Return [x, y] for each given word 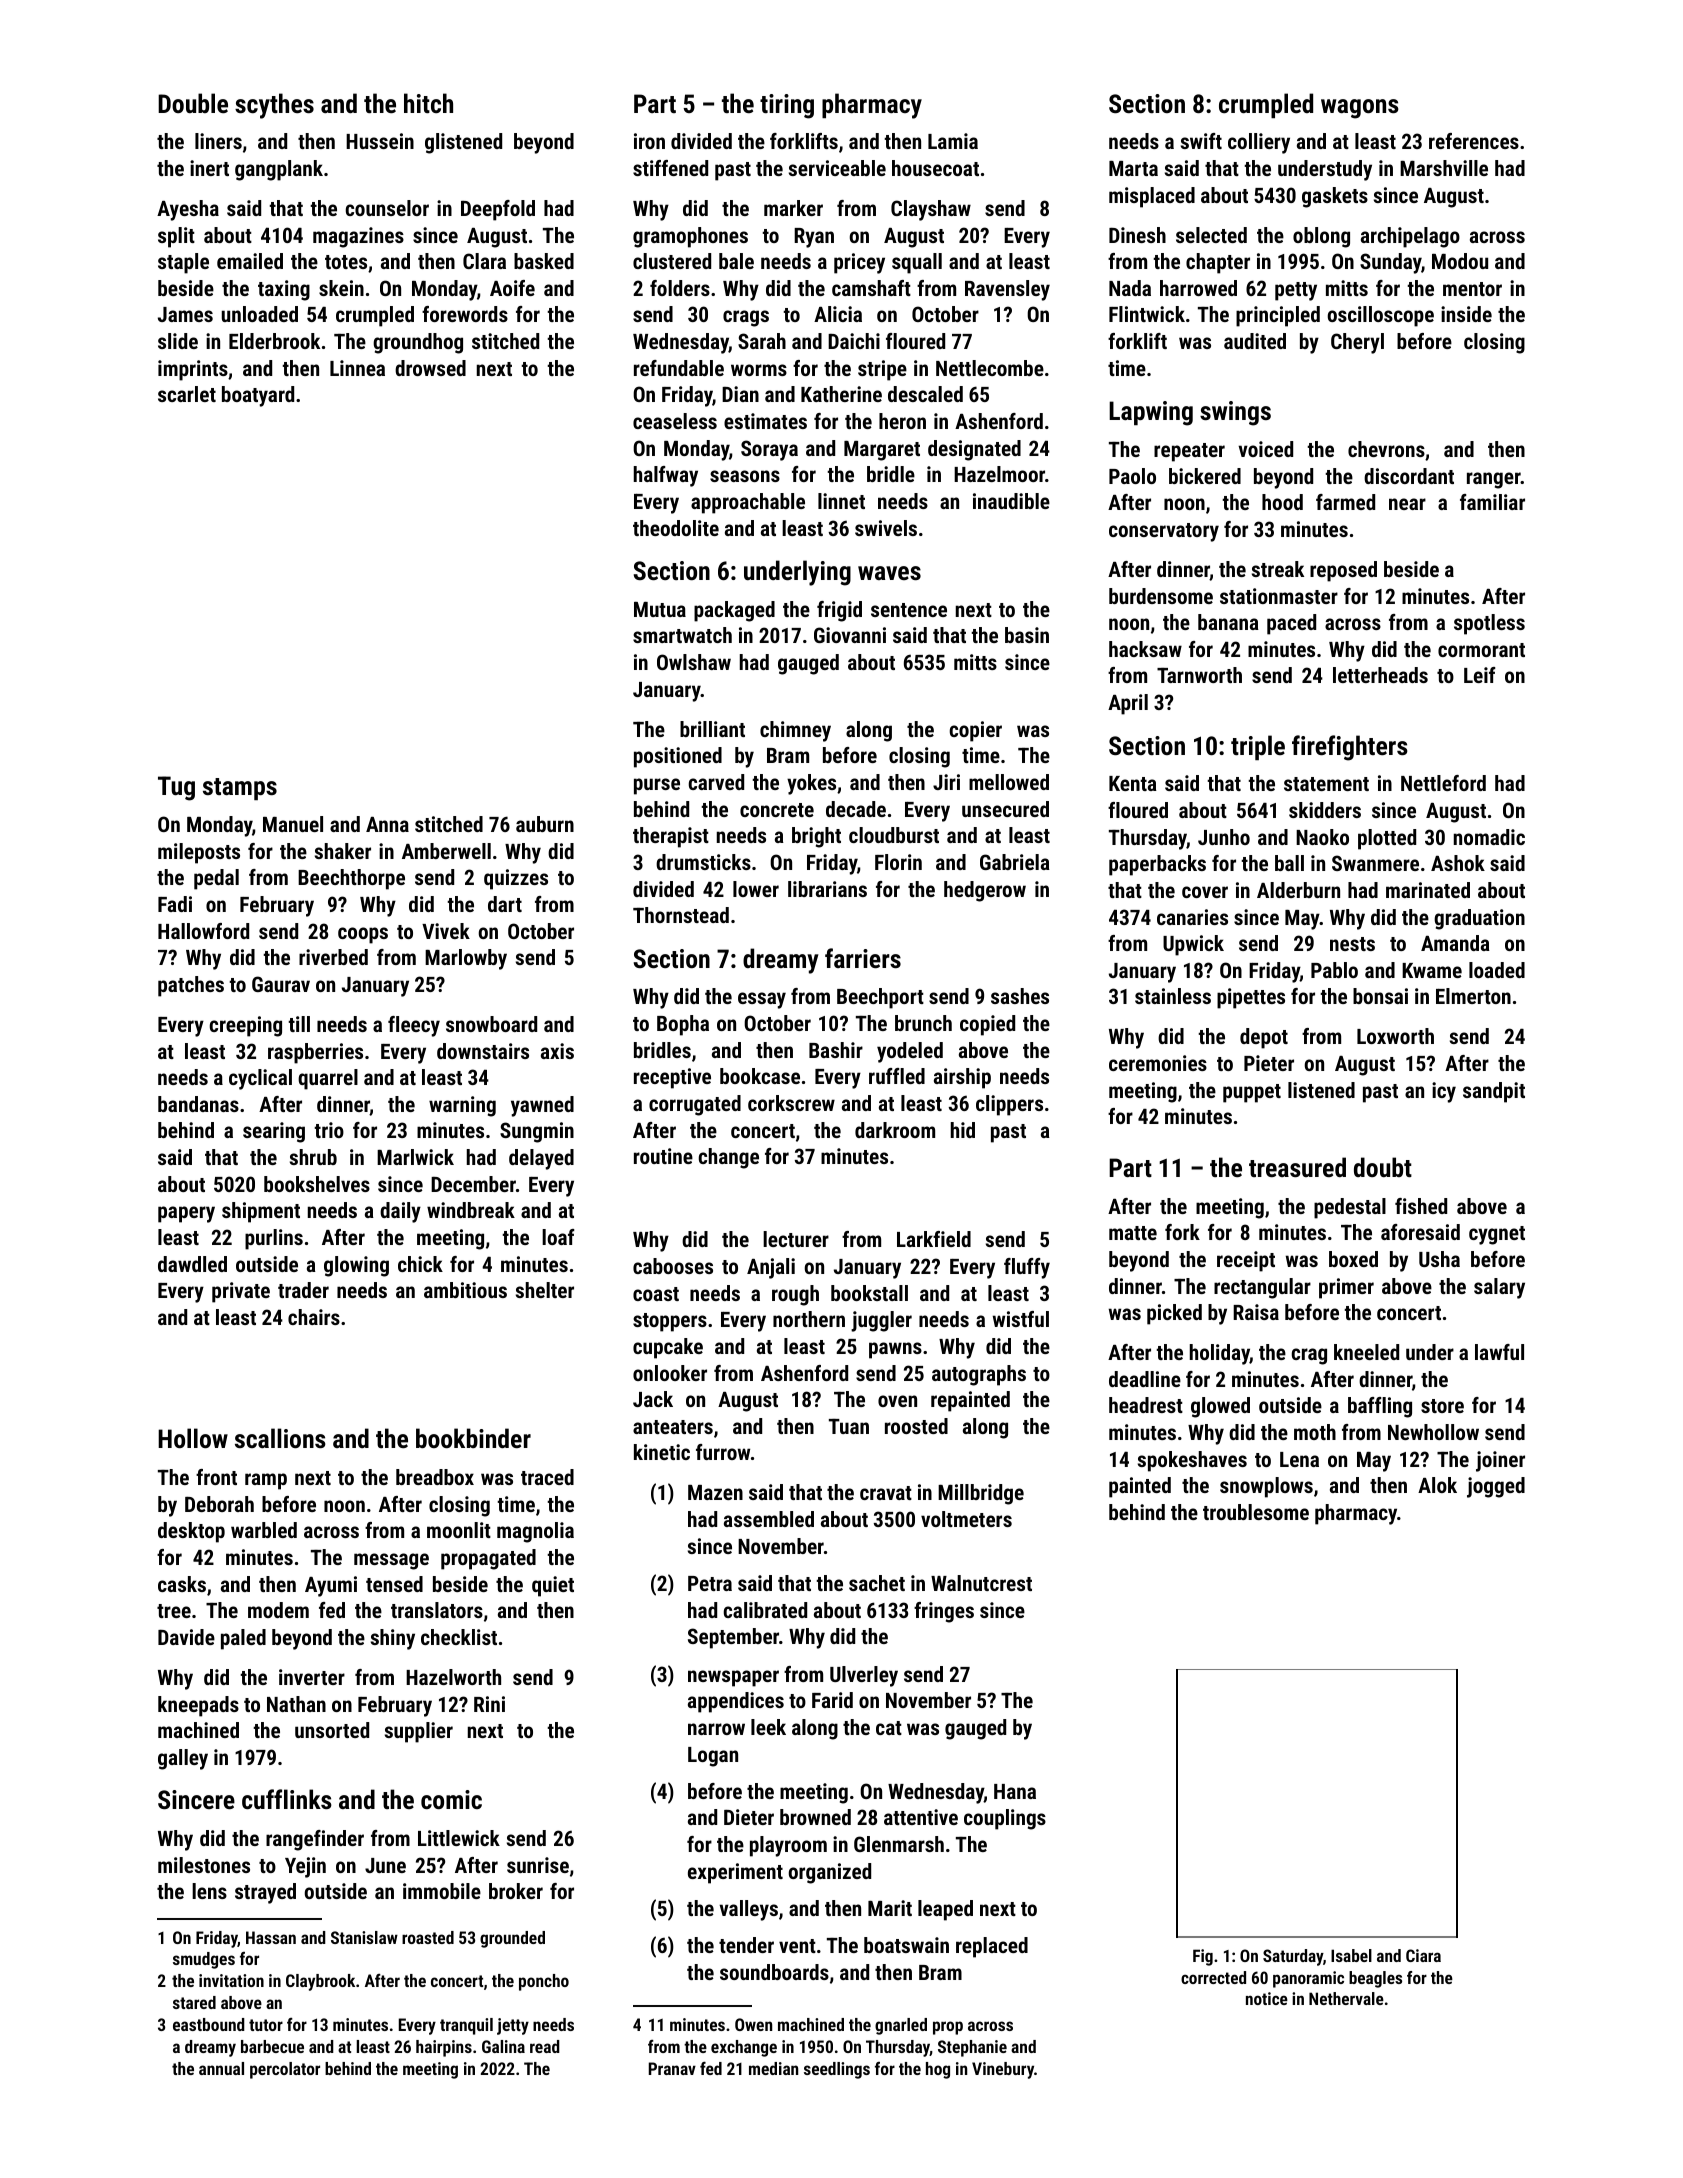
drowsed [430, 368]
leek [768, 1727]
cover [1205, 892]
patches [191, 986]
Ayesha [188, 210]
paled [243, 1639]
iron [649, 141]
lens [209, 1891]
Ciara [1423, 1955]
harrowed [1198, 288]
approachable [748, 503]
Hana [1015, 1791]
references [1474, 141]
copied [987, 1025]
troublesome [1256, 1512]
